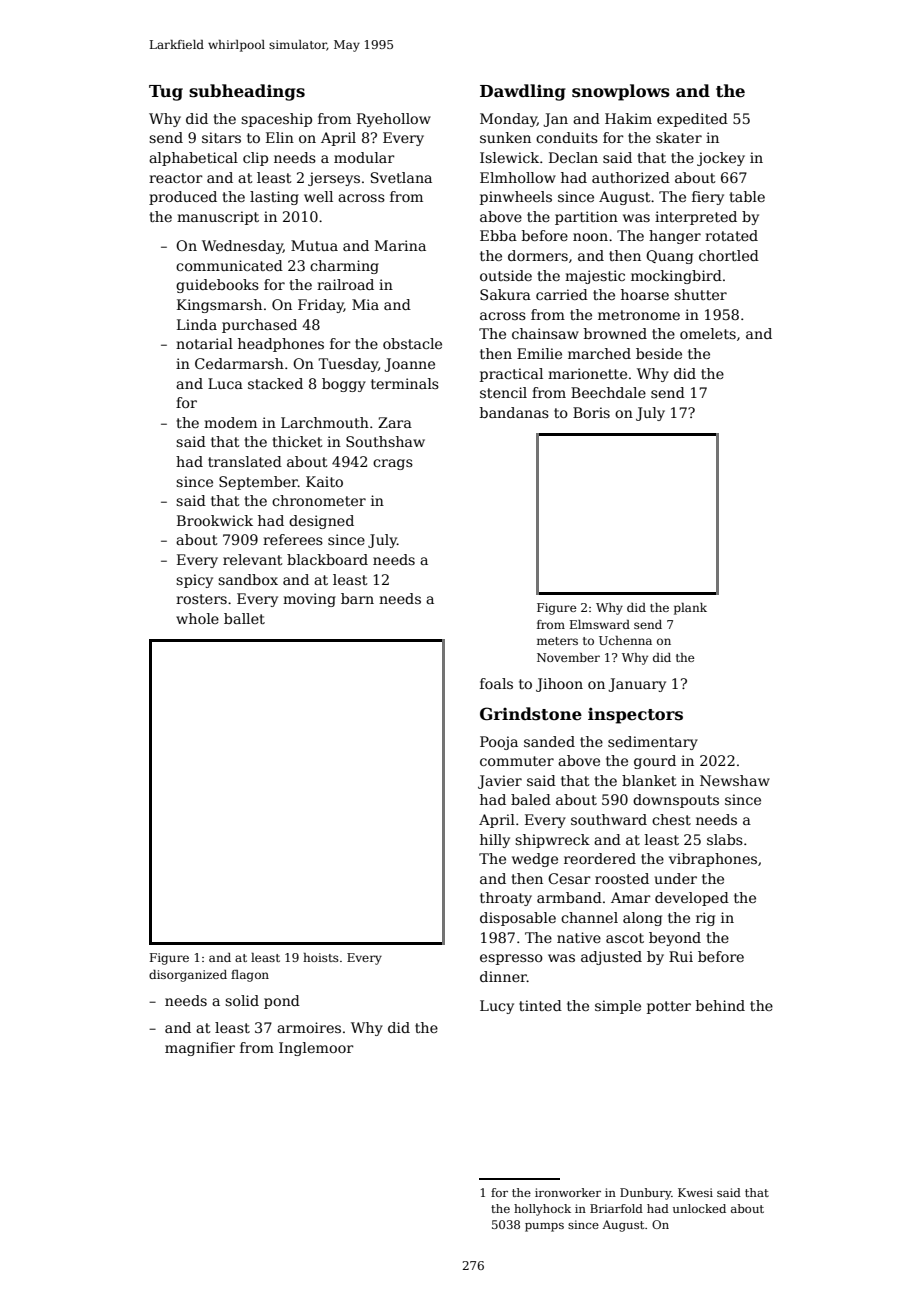  What do you see at coordinates (559, 685) in the page?
I see `Jihoon` at bounding box center [559, 685].
